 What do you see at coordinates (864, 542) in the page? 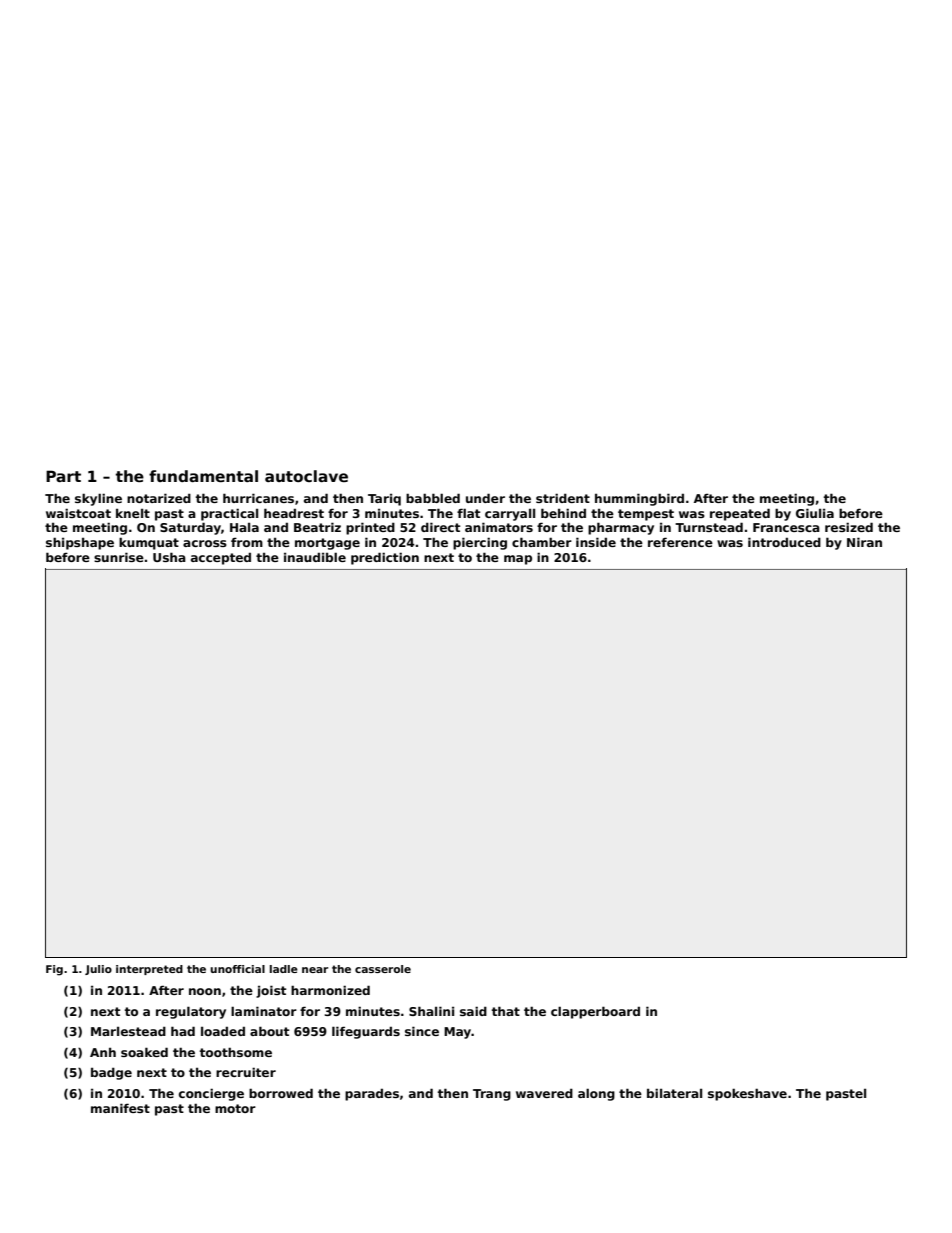
I see `Niran` at bounding box center [864, 542].
